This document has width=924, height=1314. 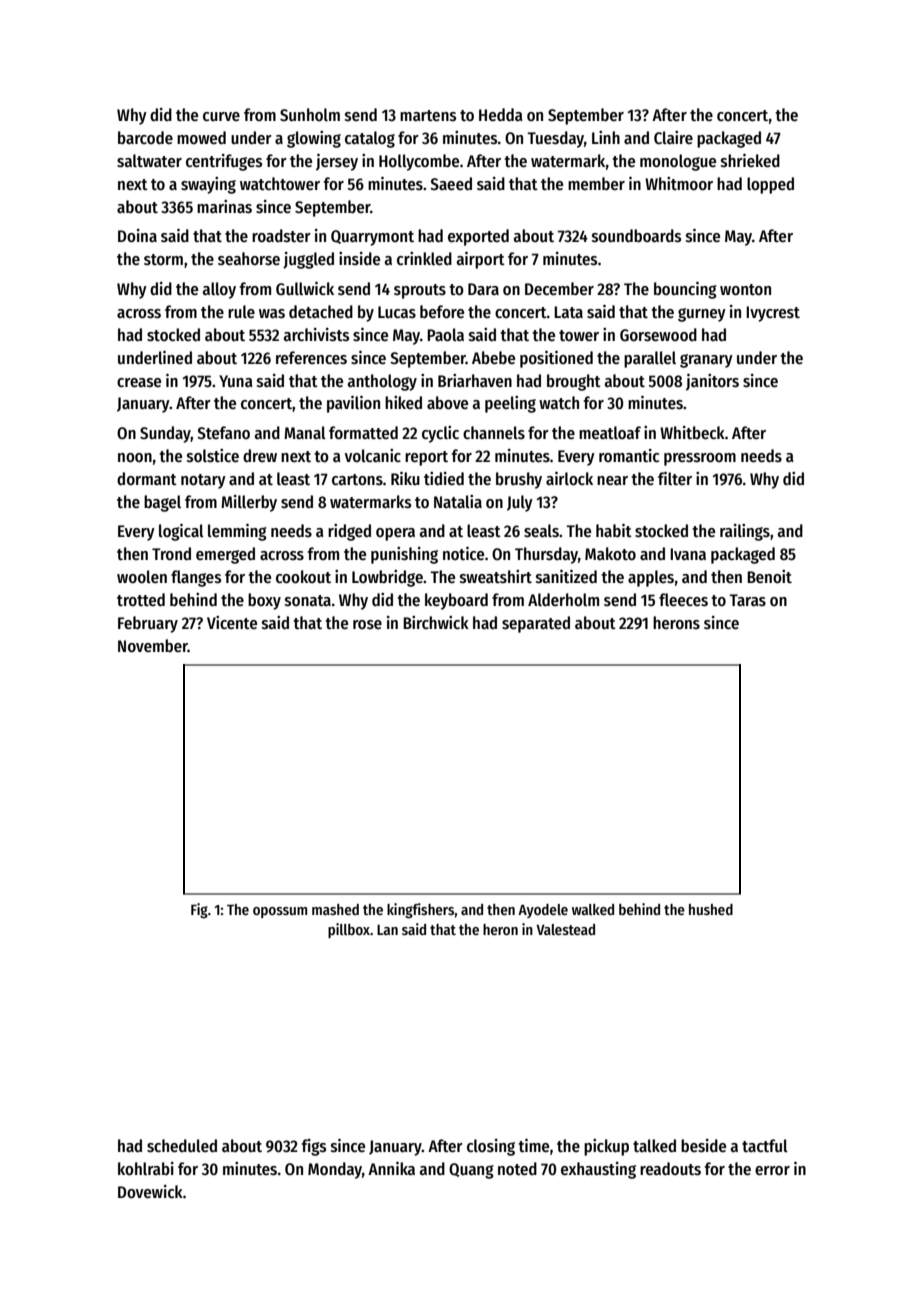 I want to click on Hedda, so click(x=501, y=115).
